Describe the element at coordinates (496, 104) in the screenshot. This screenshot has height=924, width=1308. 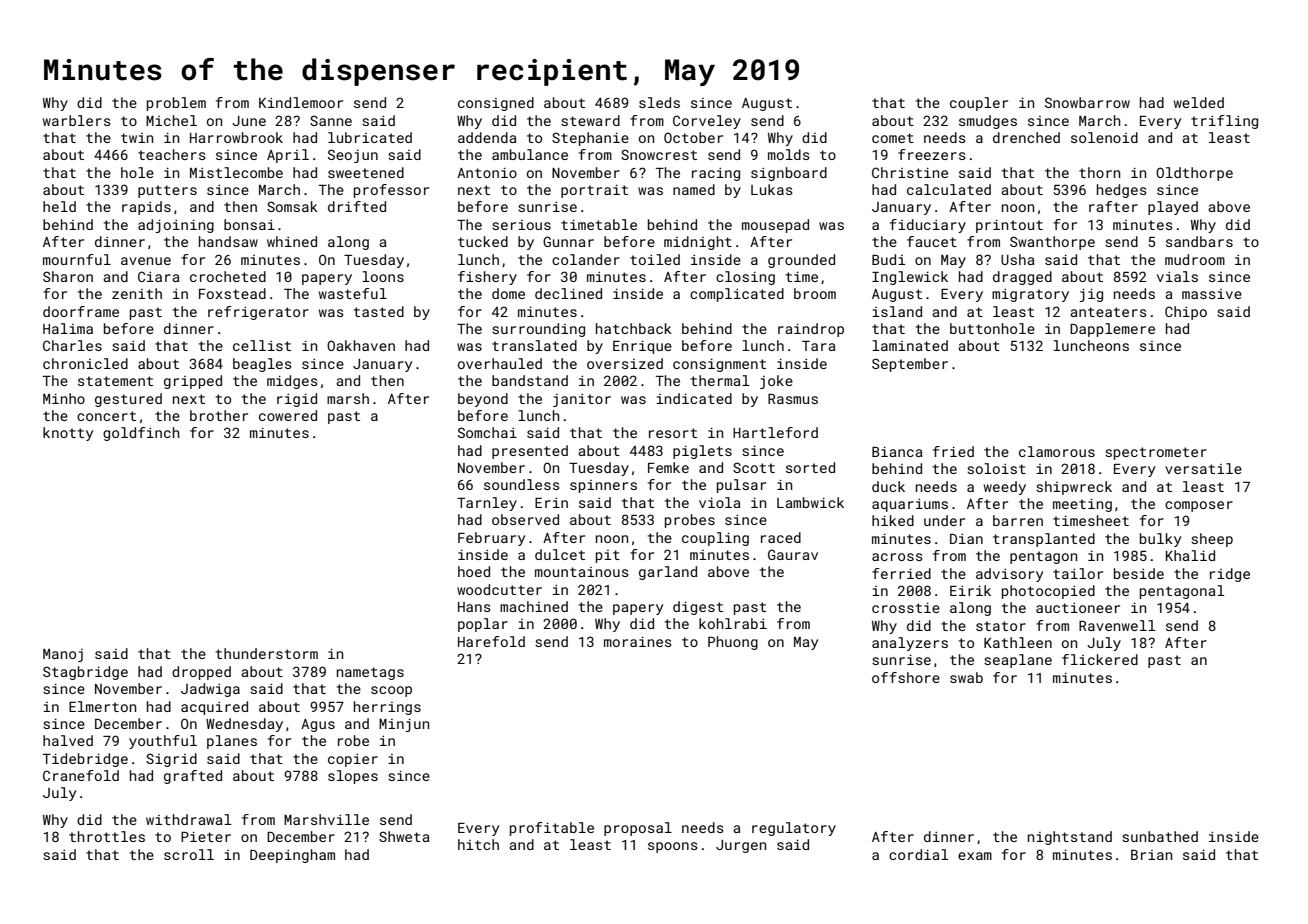
I see `consigned` at that location.
